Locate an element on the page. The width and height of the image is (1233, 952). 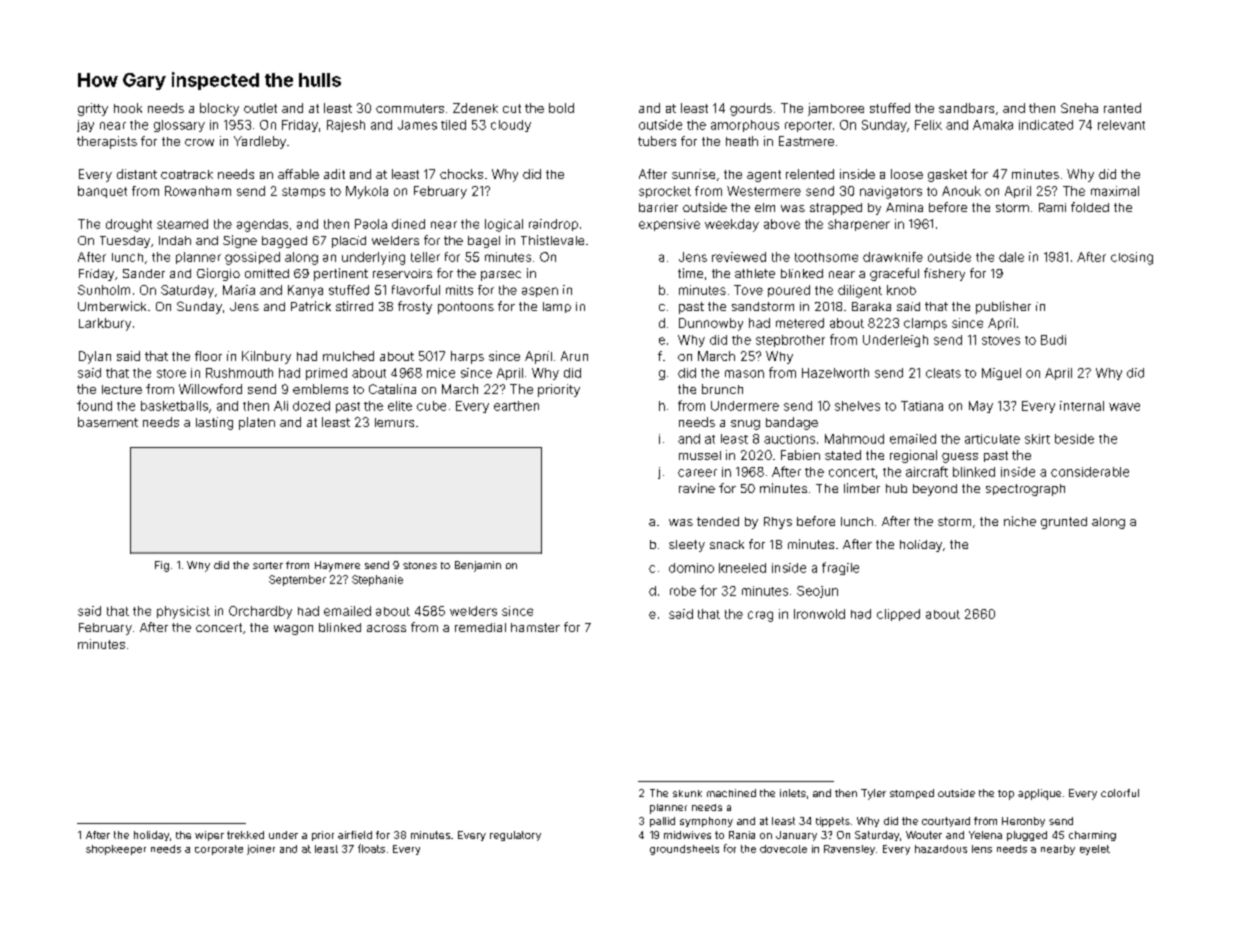
toothsome is located at coordinates (826, 257).
